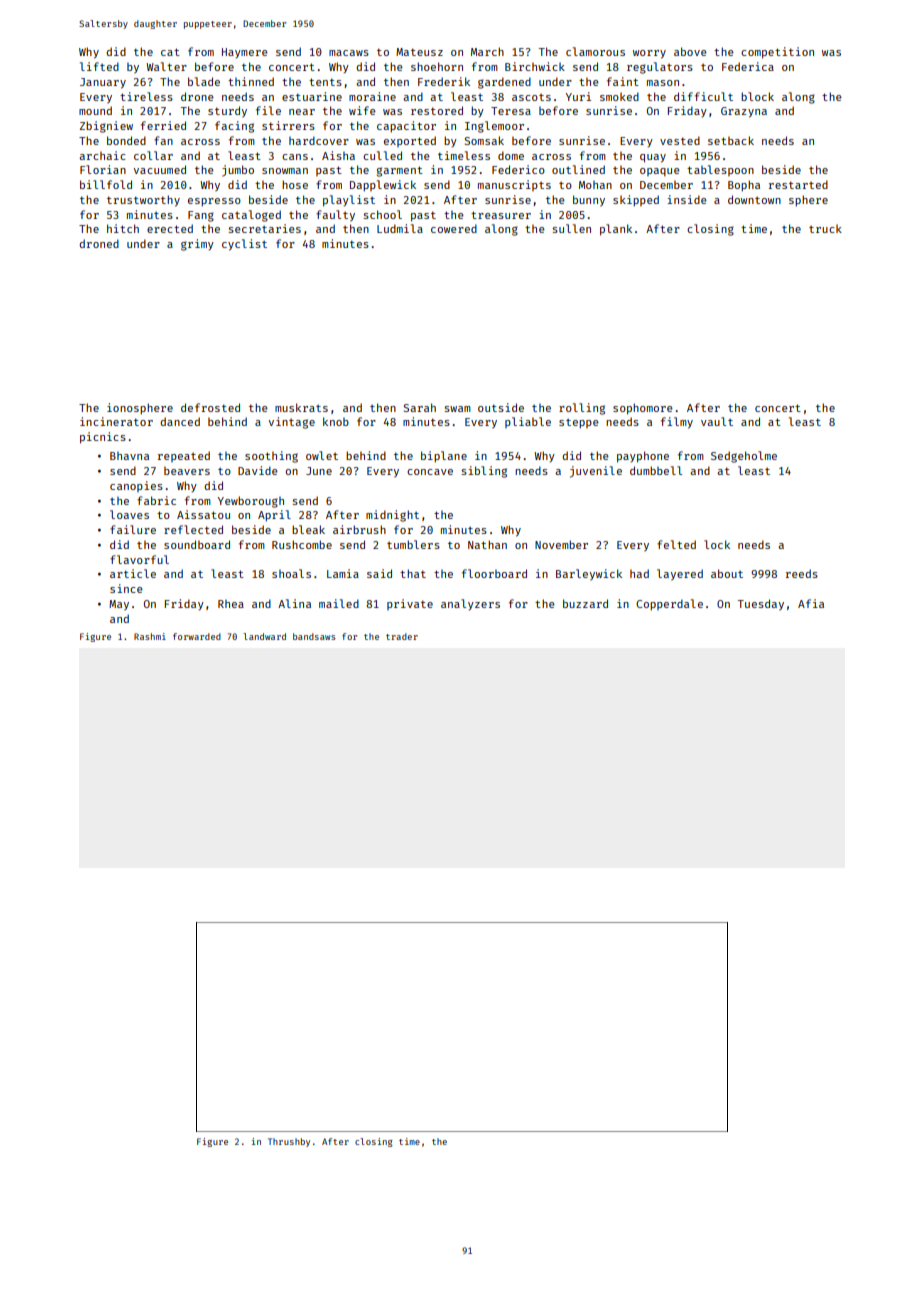 The height and width of the screenshot is (1308, 924). What do you see at coordinates (103, 438) in the screenshot?
I see `picnics` at bounding box center [103, 438].
